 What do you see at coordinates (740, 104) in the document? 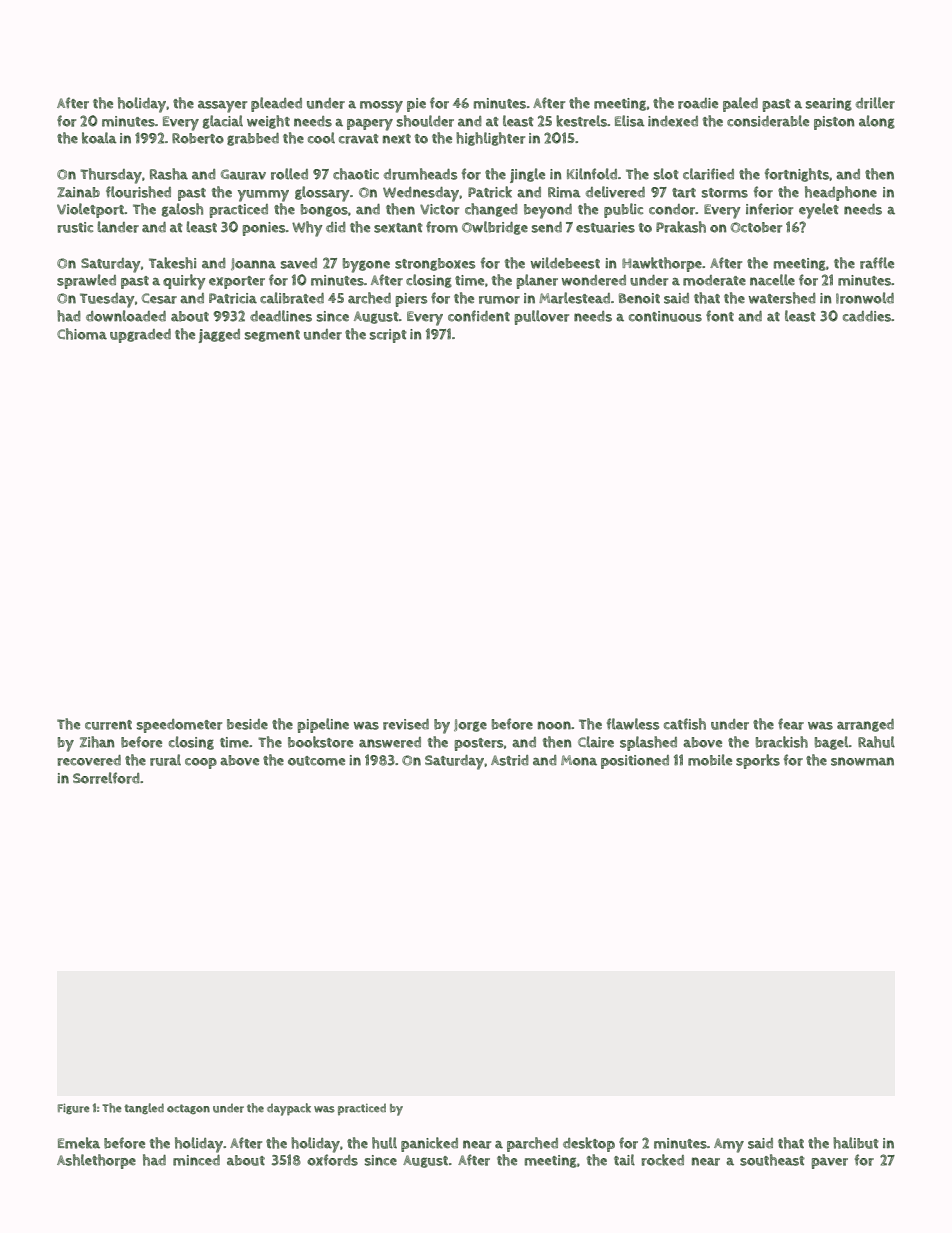
I see `paled` at bounding box center [740, 104].
